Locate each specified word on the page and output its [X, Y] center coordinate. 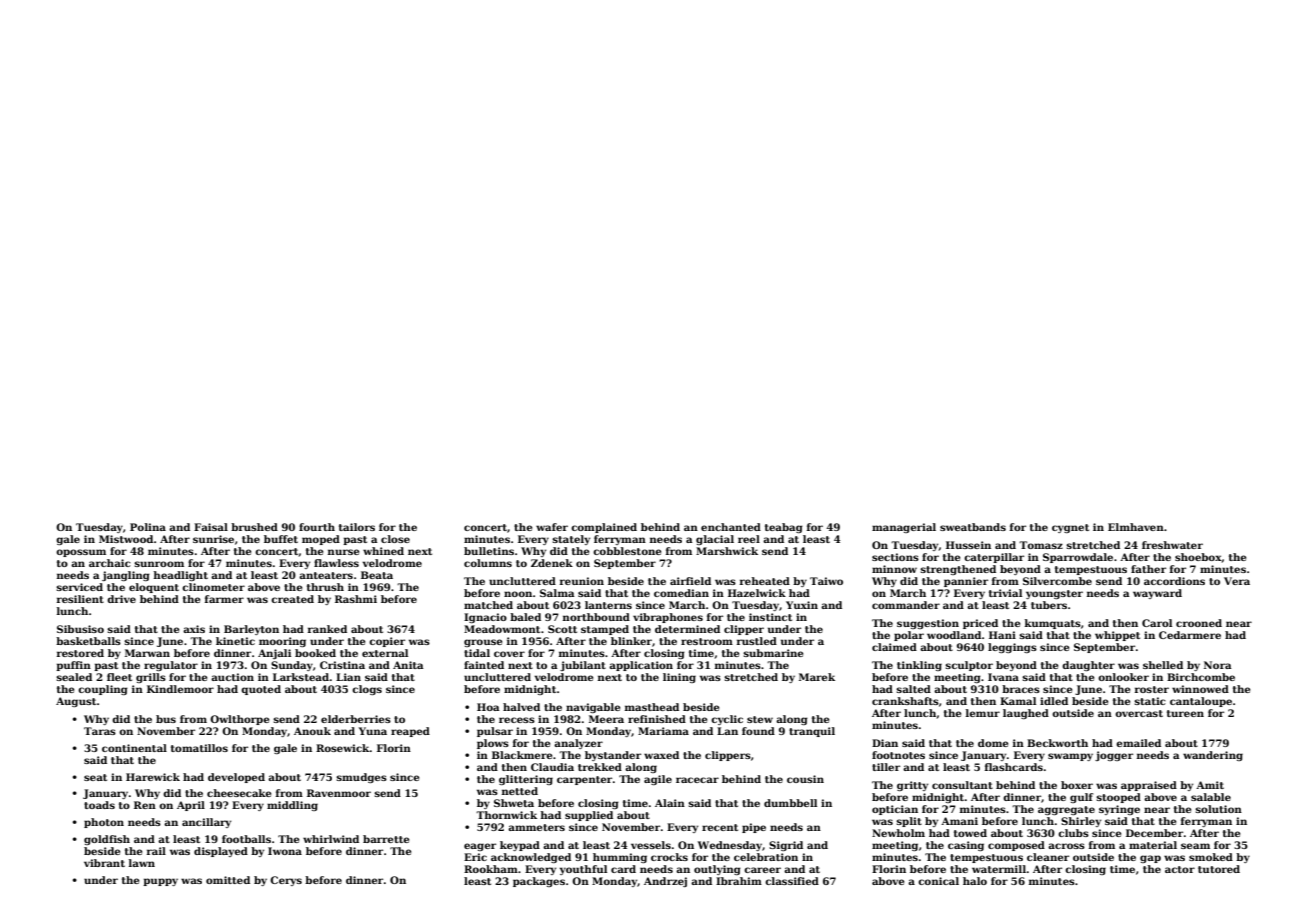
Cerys [286, 881]
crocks [669, 857]
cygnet [1070, 528]
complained [604, 528]
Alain [670, 803]
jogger [1114, 756]
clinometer [213, 587]
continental [134, 748]
